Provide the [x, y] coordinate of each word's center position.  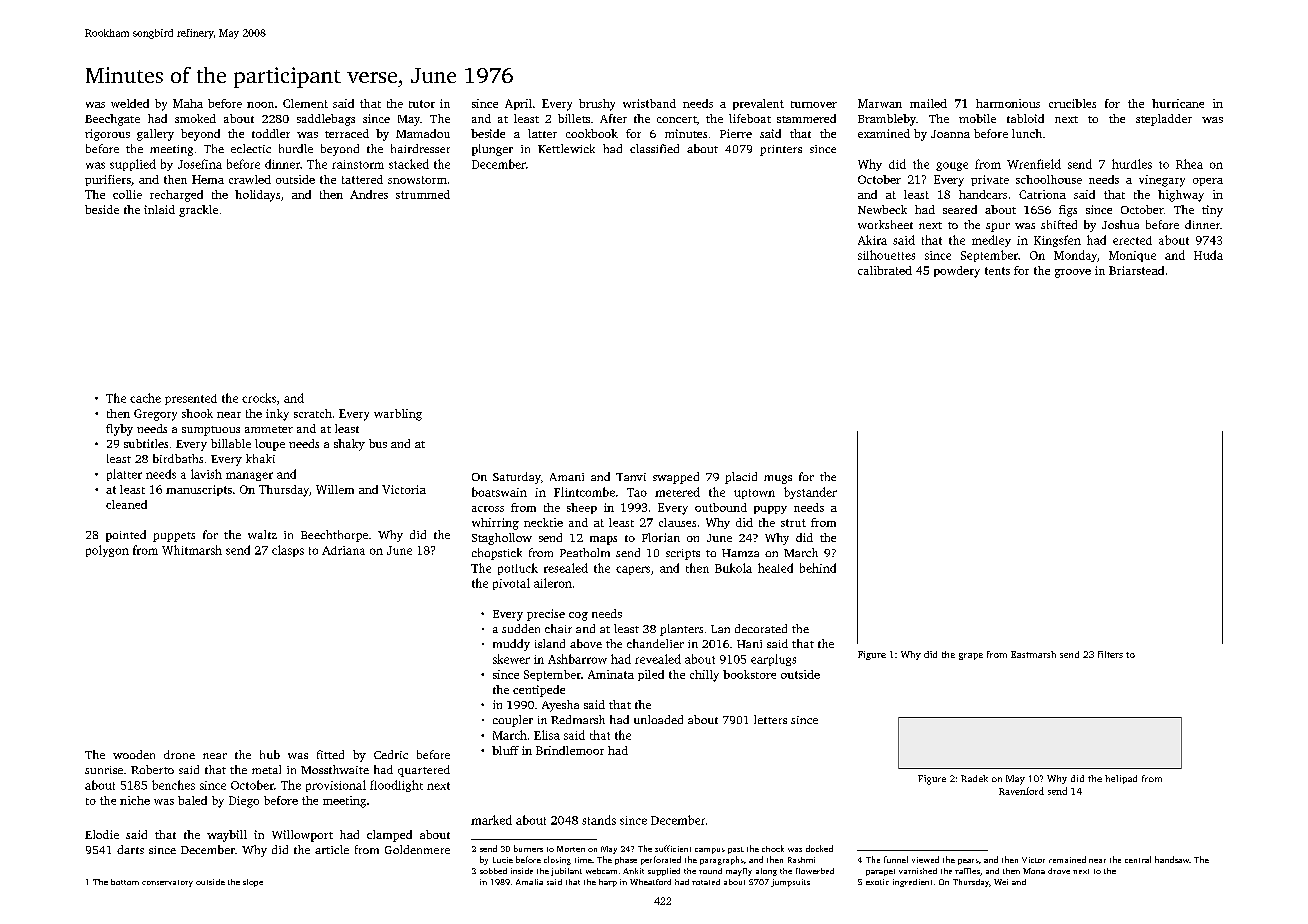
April [518, 104]
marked [491, 820]
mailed [928, 103]
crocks [259, 398]
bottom [125, 882]
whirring [495, 524]
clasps [288, 551]
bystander [810, 493]
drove [1059, 871]
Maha [188, 103]
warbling [398, 415]
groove [1073, 273]
